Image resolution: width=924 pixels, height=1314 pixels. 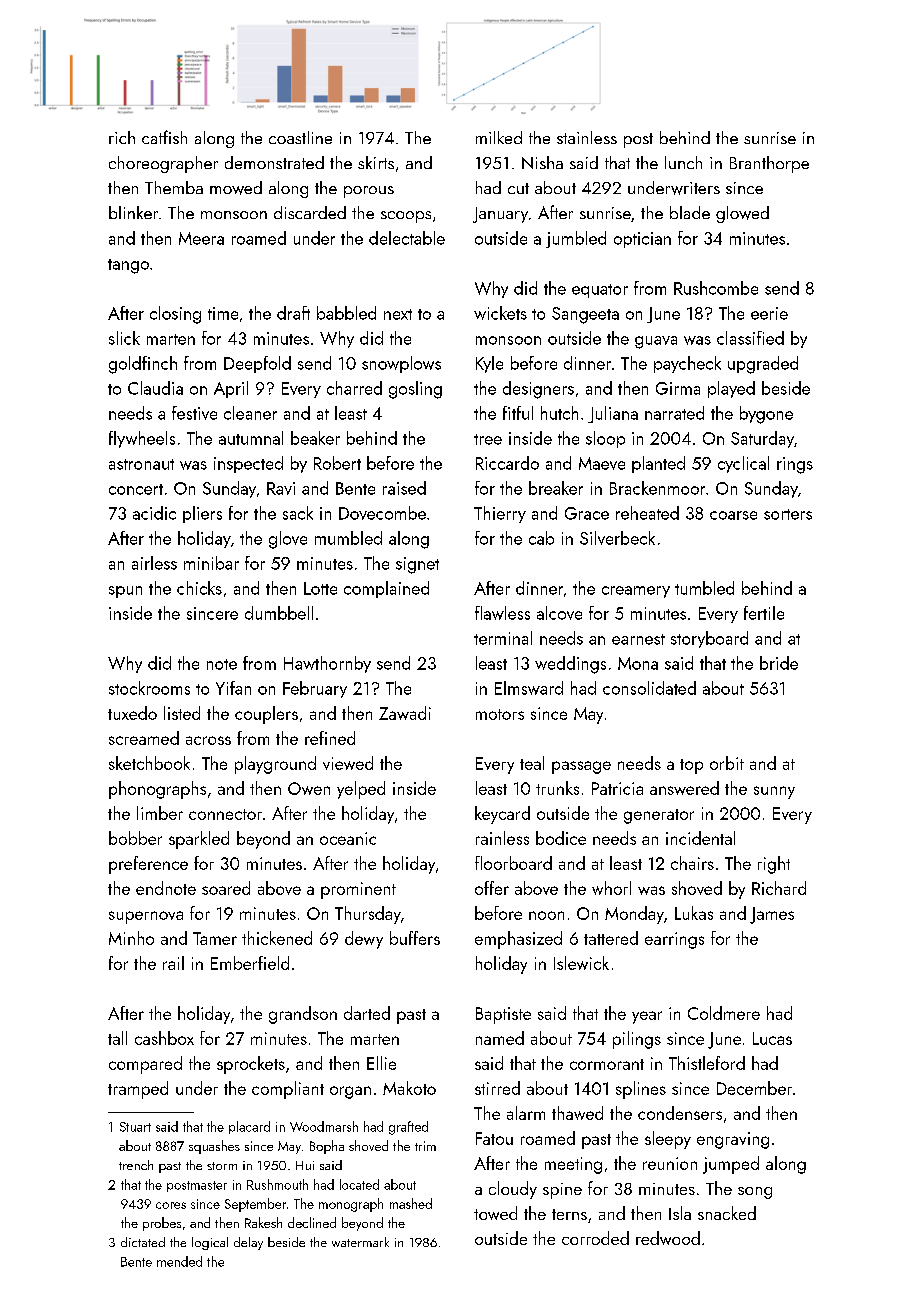 What do you see at coordinates (755, 1193) in the screenshot?
I see `song` at bounding box center [755, 1193].
